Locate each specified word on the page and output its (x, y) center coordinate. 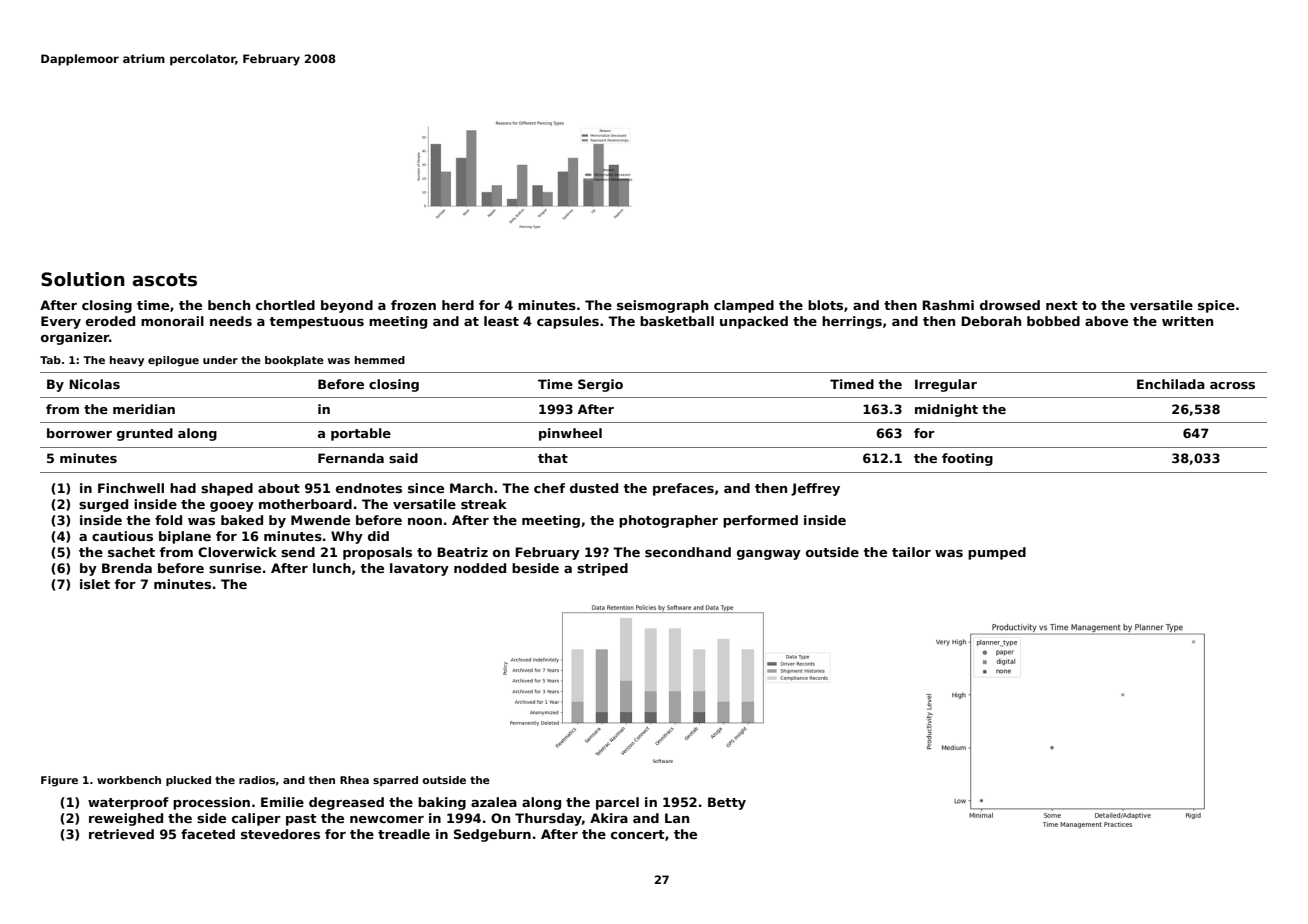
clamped (744, 306)
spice (1216, 306)
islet (95, 584)
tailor (911, 552)
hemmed (380, 360)
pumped (997, 553)
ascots (164, 280)
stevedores (280, 834)
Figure (59, 781)
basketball (677, 321)
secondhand (688, 552)
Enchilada (1171, 384)
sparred (395, 781)
